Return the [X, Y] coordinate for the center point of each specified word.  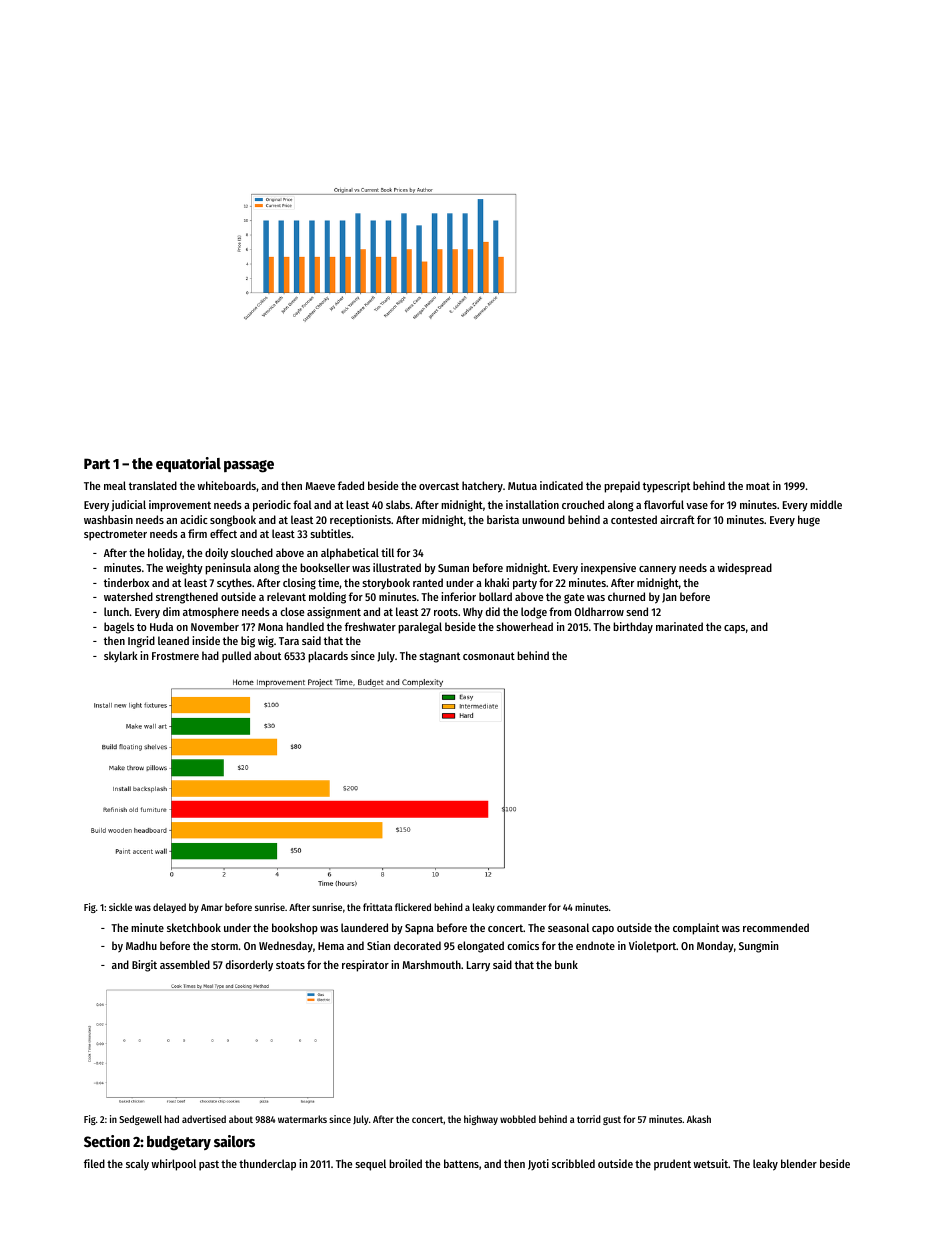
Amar [212, 907]
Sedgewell [140, 1120]
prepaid [622, 487]
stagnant [439, 657]
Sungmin [758, 947]
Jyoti [538, 1164]
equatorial [188, 465]
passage [249, 466]
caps [734, 629]
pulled [236, 657]
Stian [378, 945]
